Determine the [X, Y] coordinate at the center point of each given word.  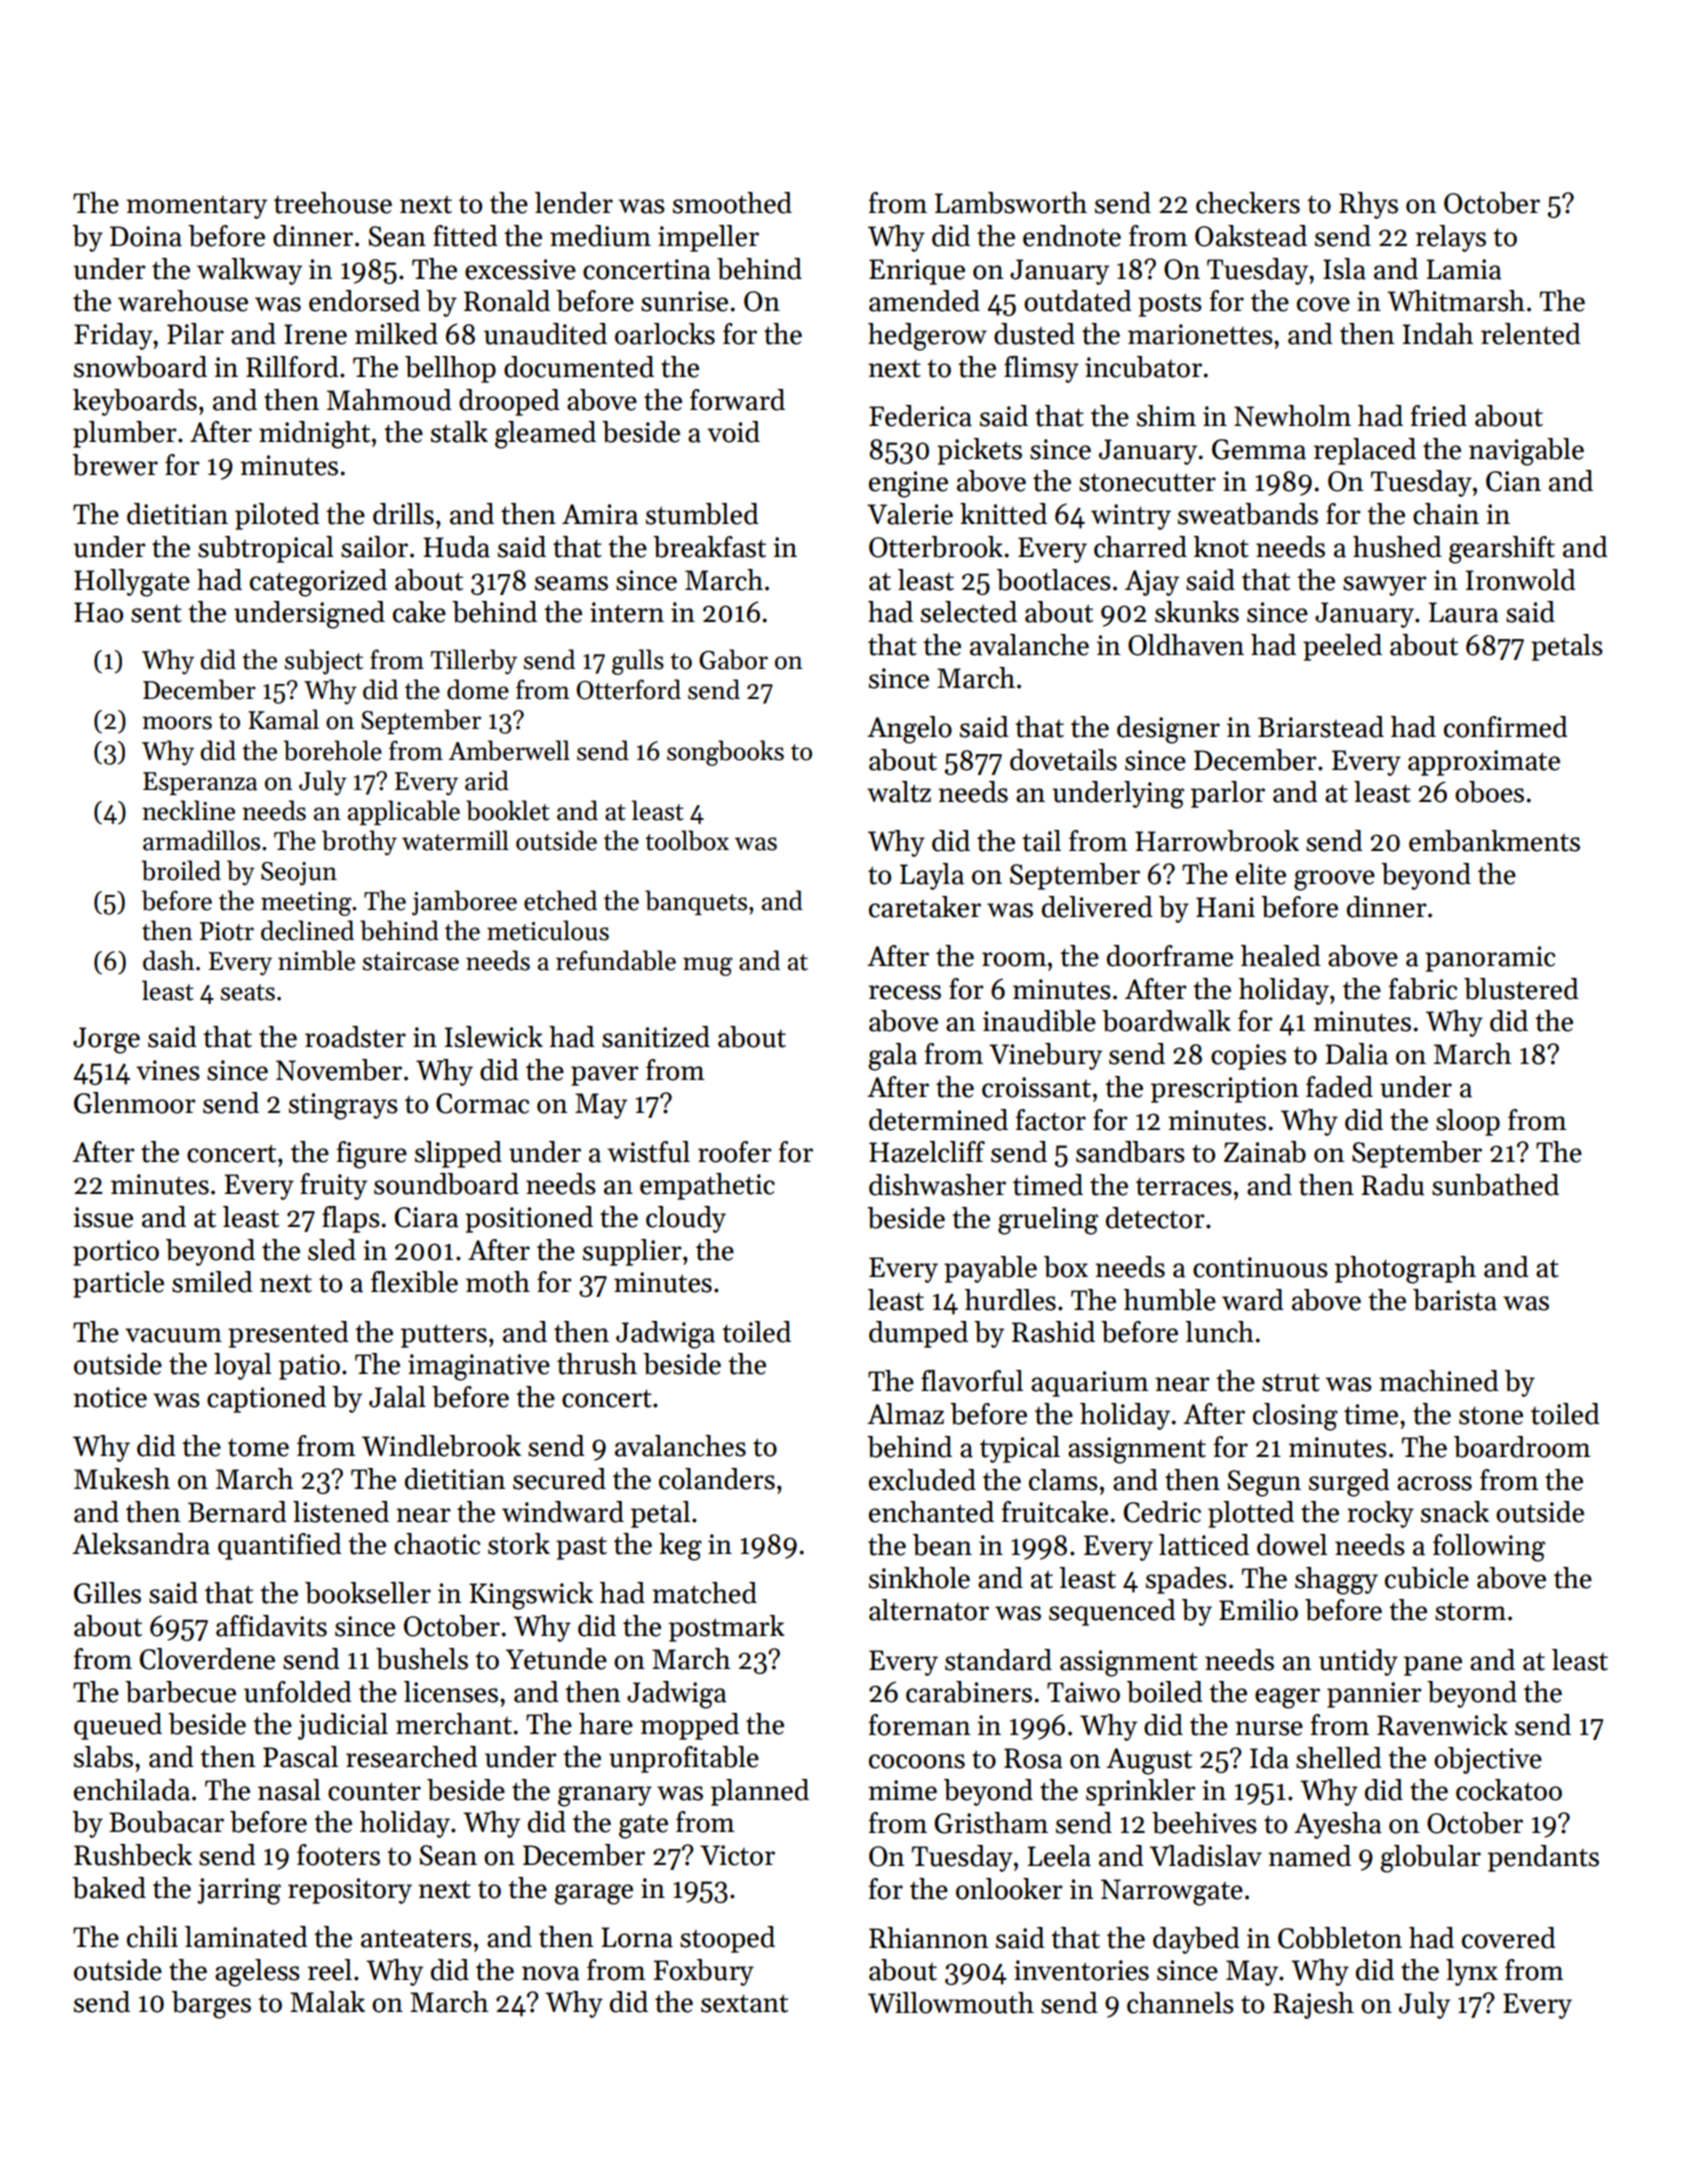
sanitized [656, 1037]
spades [1186, 1580]
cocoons [917, 1761]
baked [109, 1888]
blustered [1521, 989]
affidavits [271, 1626]
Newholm [1292, 416]
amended [924, 301]
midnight [314, 435]
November [339, 1070]
